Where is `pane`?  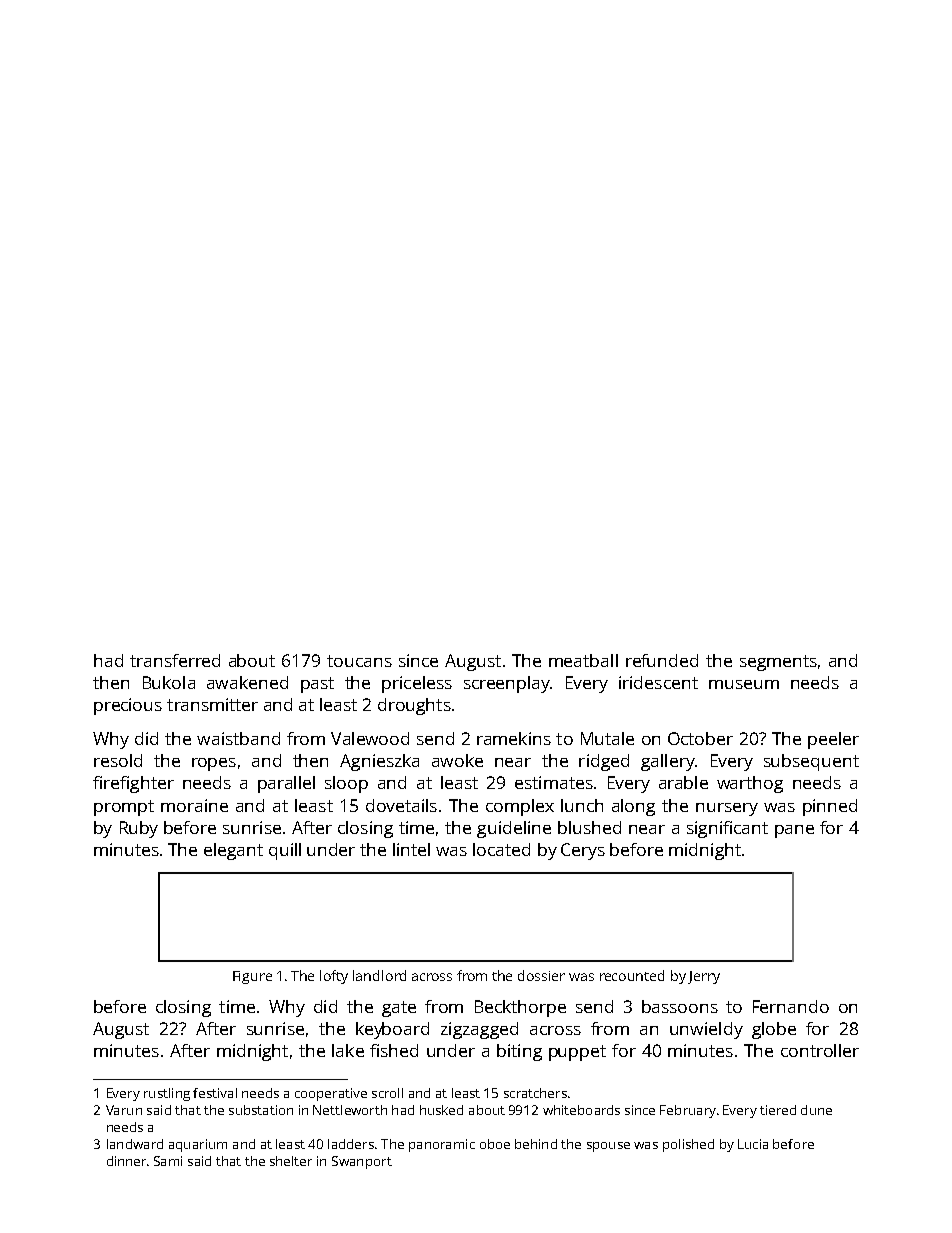
pane is located at coordinates (794, 831).
